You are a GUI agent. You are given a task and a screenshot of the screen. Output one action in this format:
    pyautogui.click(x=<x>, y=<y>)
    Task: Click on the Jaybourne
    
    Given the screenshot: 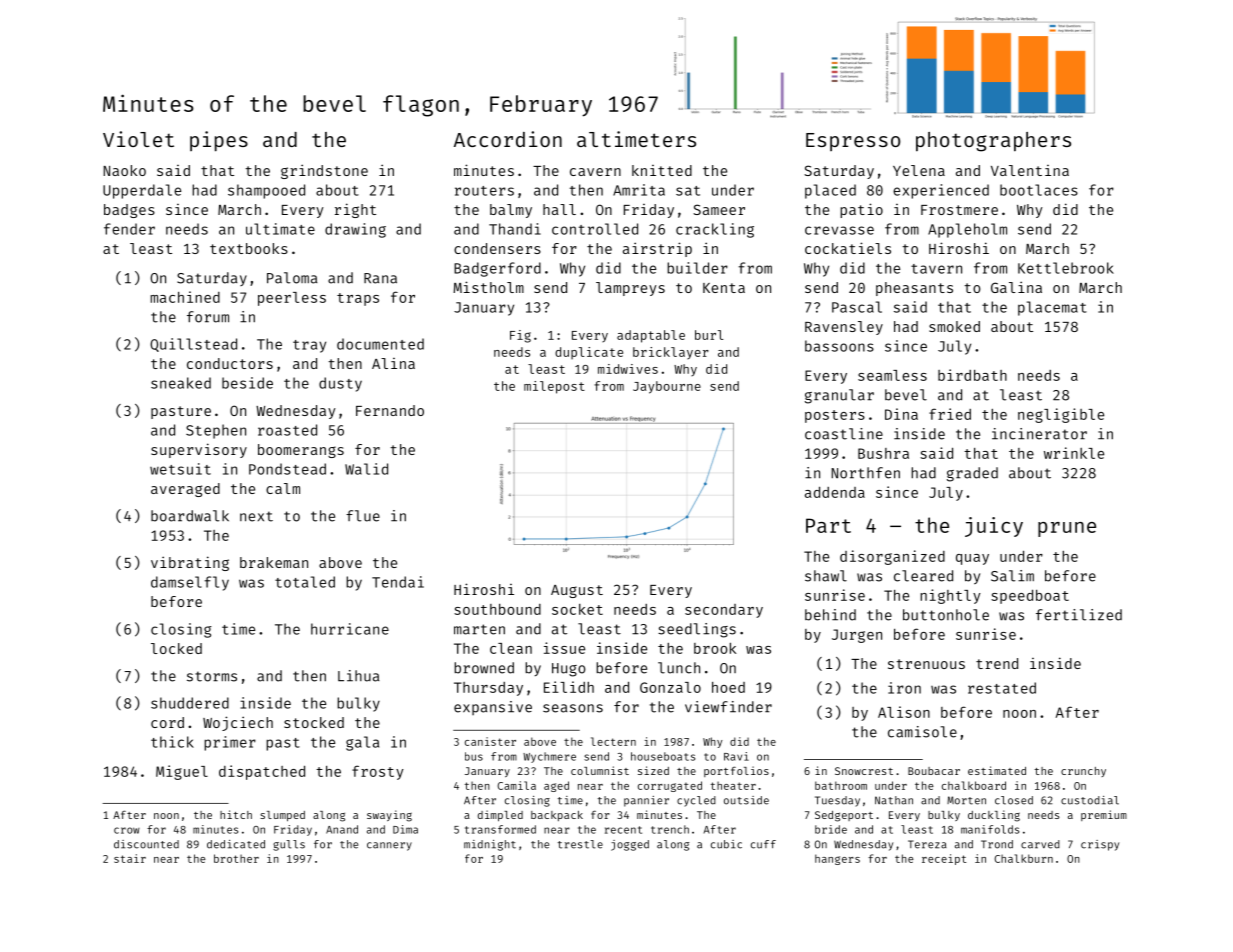 What is the action you would take?
    pyautogui.click(x=667, y=387)
